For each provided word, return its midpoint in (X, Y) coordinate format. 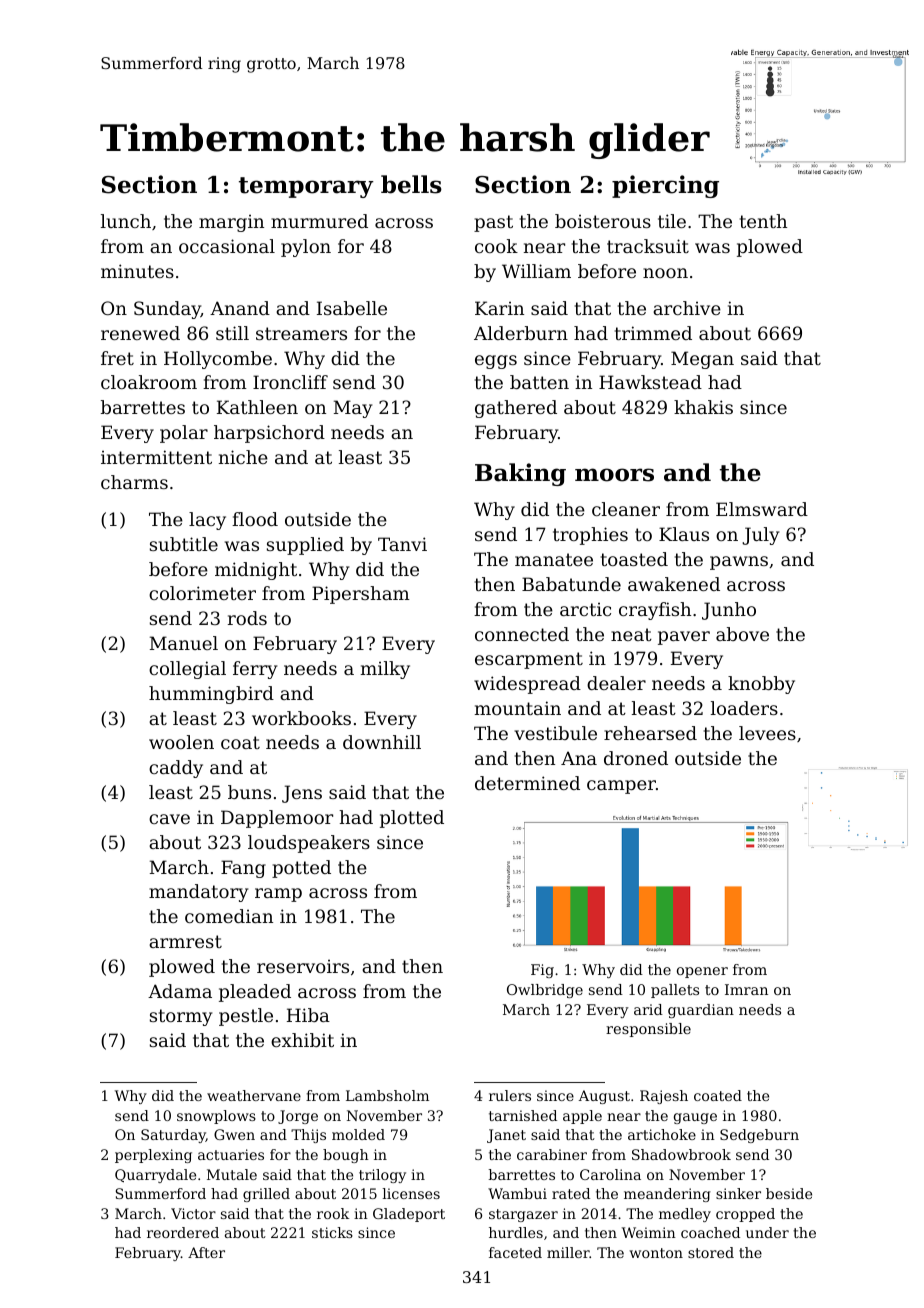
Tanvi (402, 544)
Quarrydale (155, 1176)
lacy (207, 521)
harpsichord (269, 434)
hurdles (516, 1232)
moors (614, 475)
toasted (634, 559)
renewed (140, 333)
